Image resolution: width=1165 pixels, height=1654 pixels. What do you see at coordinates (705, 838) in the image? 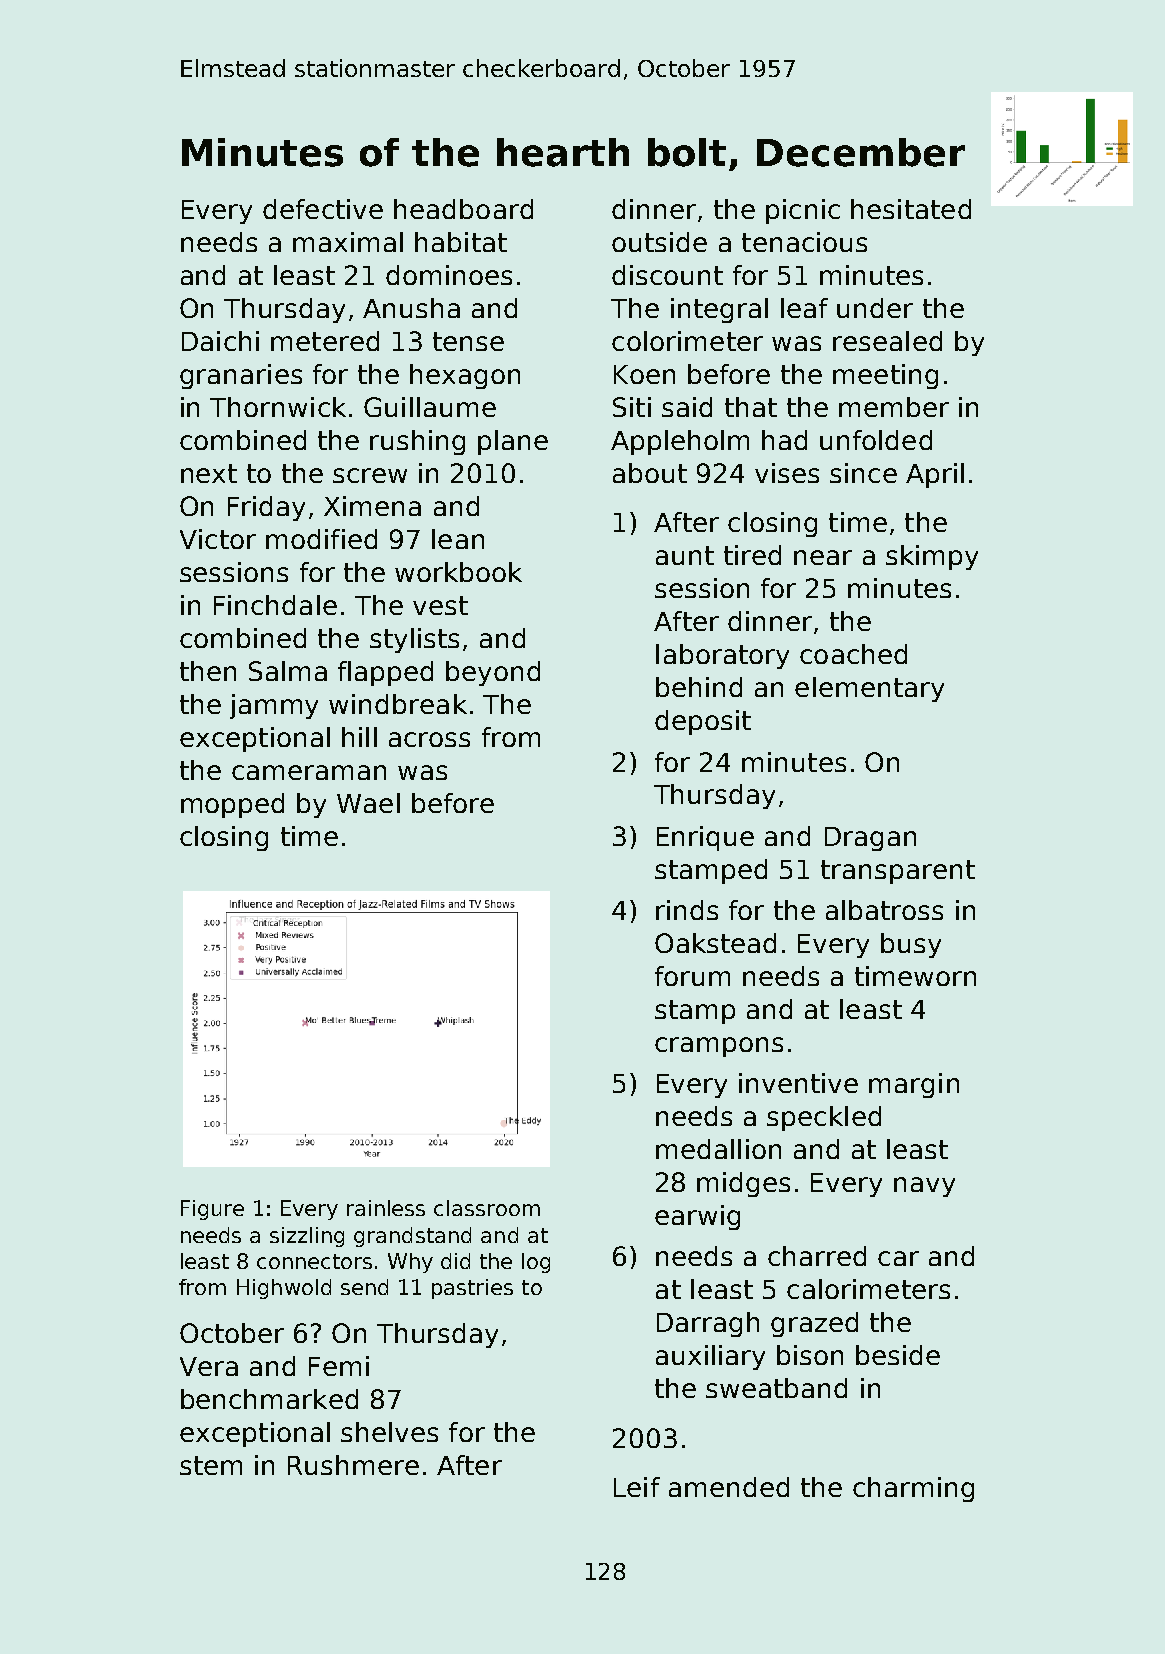
I see `Enrique` at bounding box center [705, 838].
